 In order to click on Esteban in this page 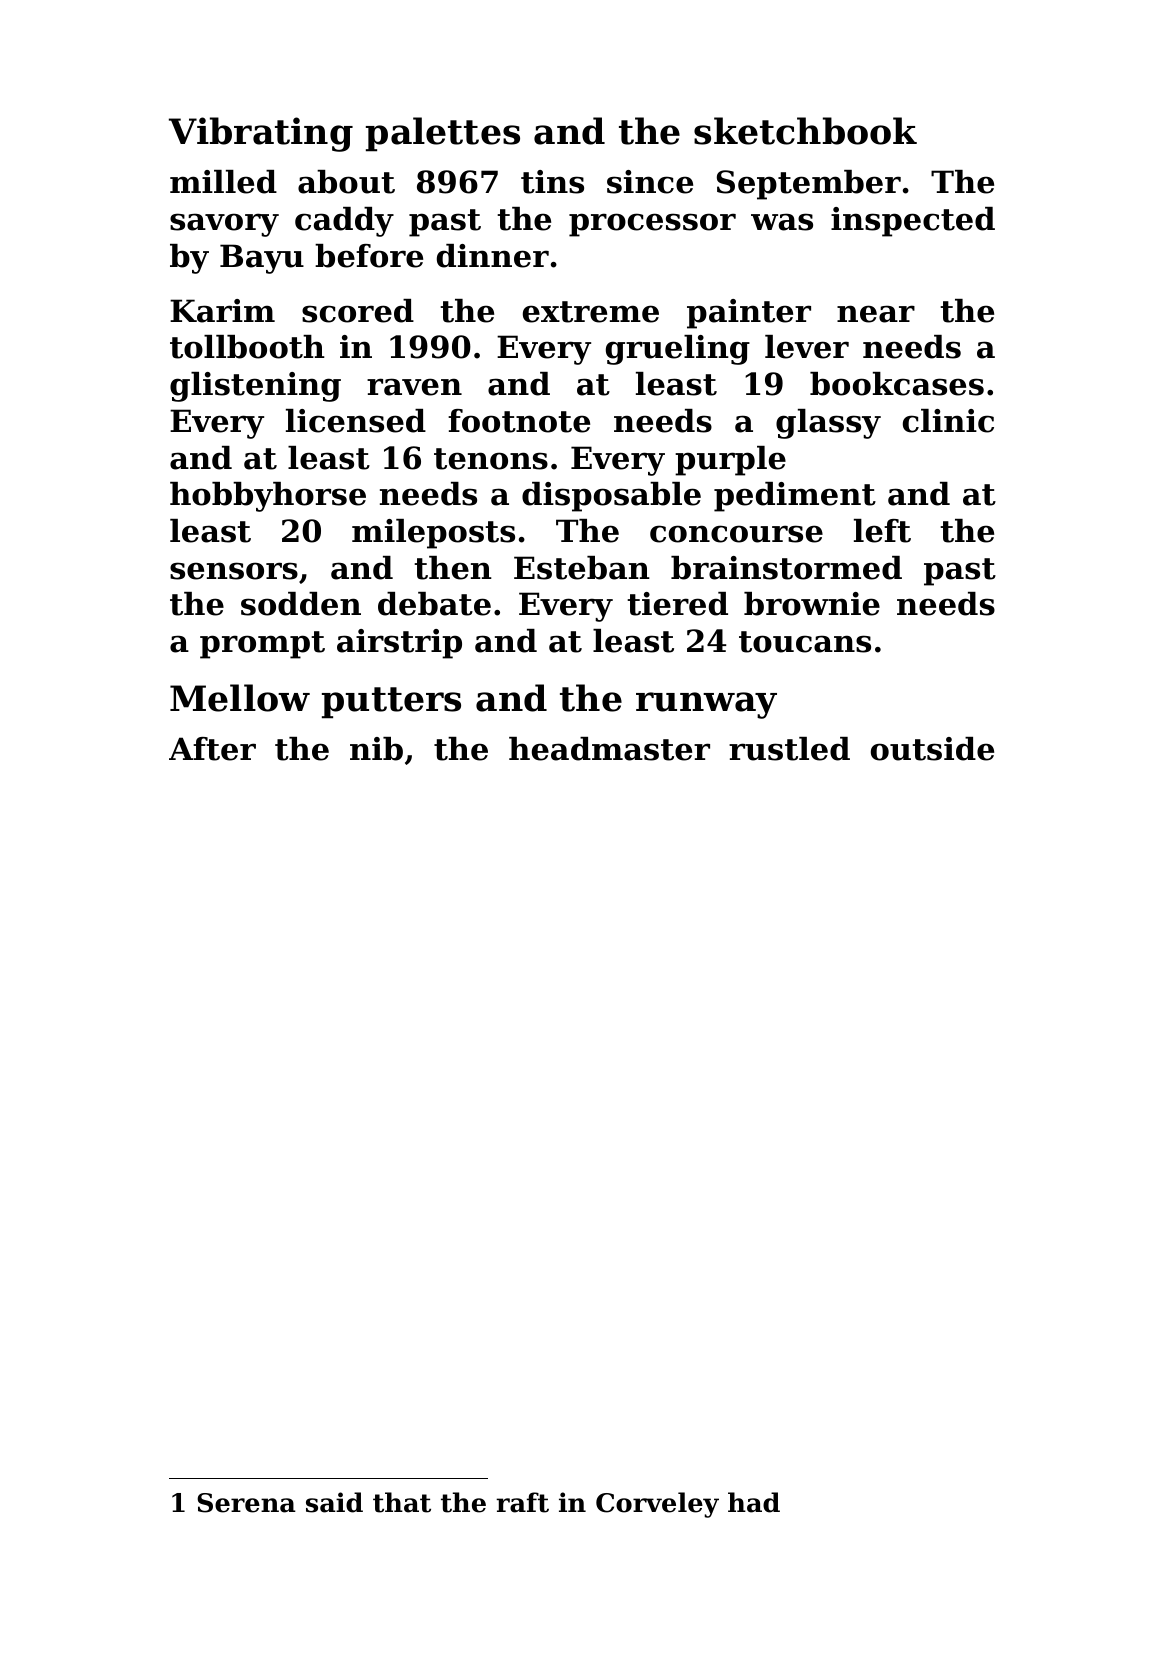, I will do `click(582, 568)`.
